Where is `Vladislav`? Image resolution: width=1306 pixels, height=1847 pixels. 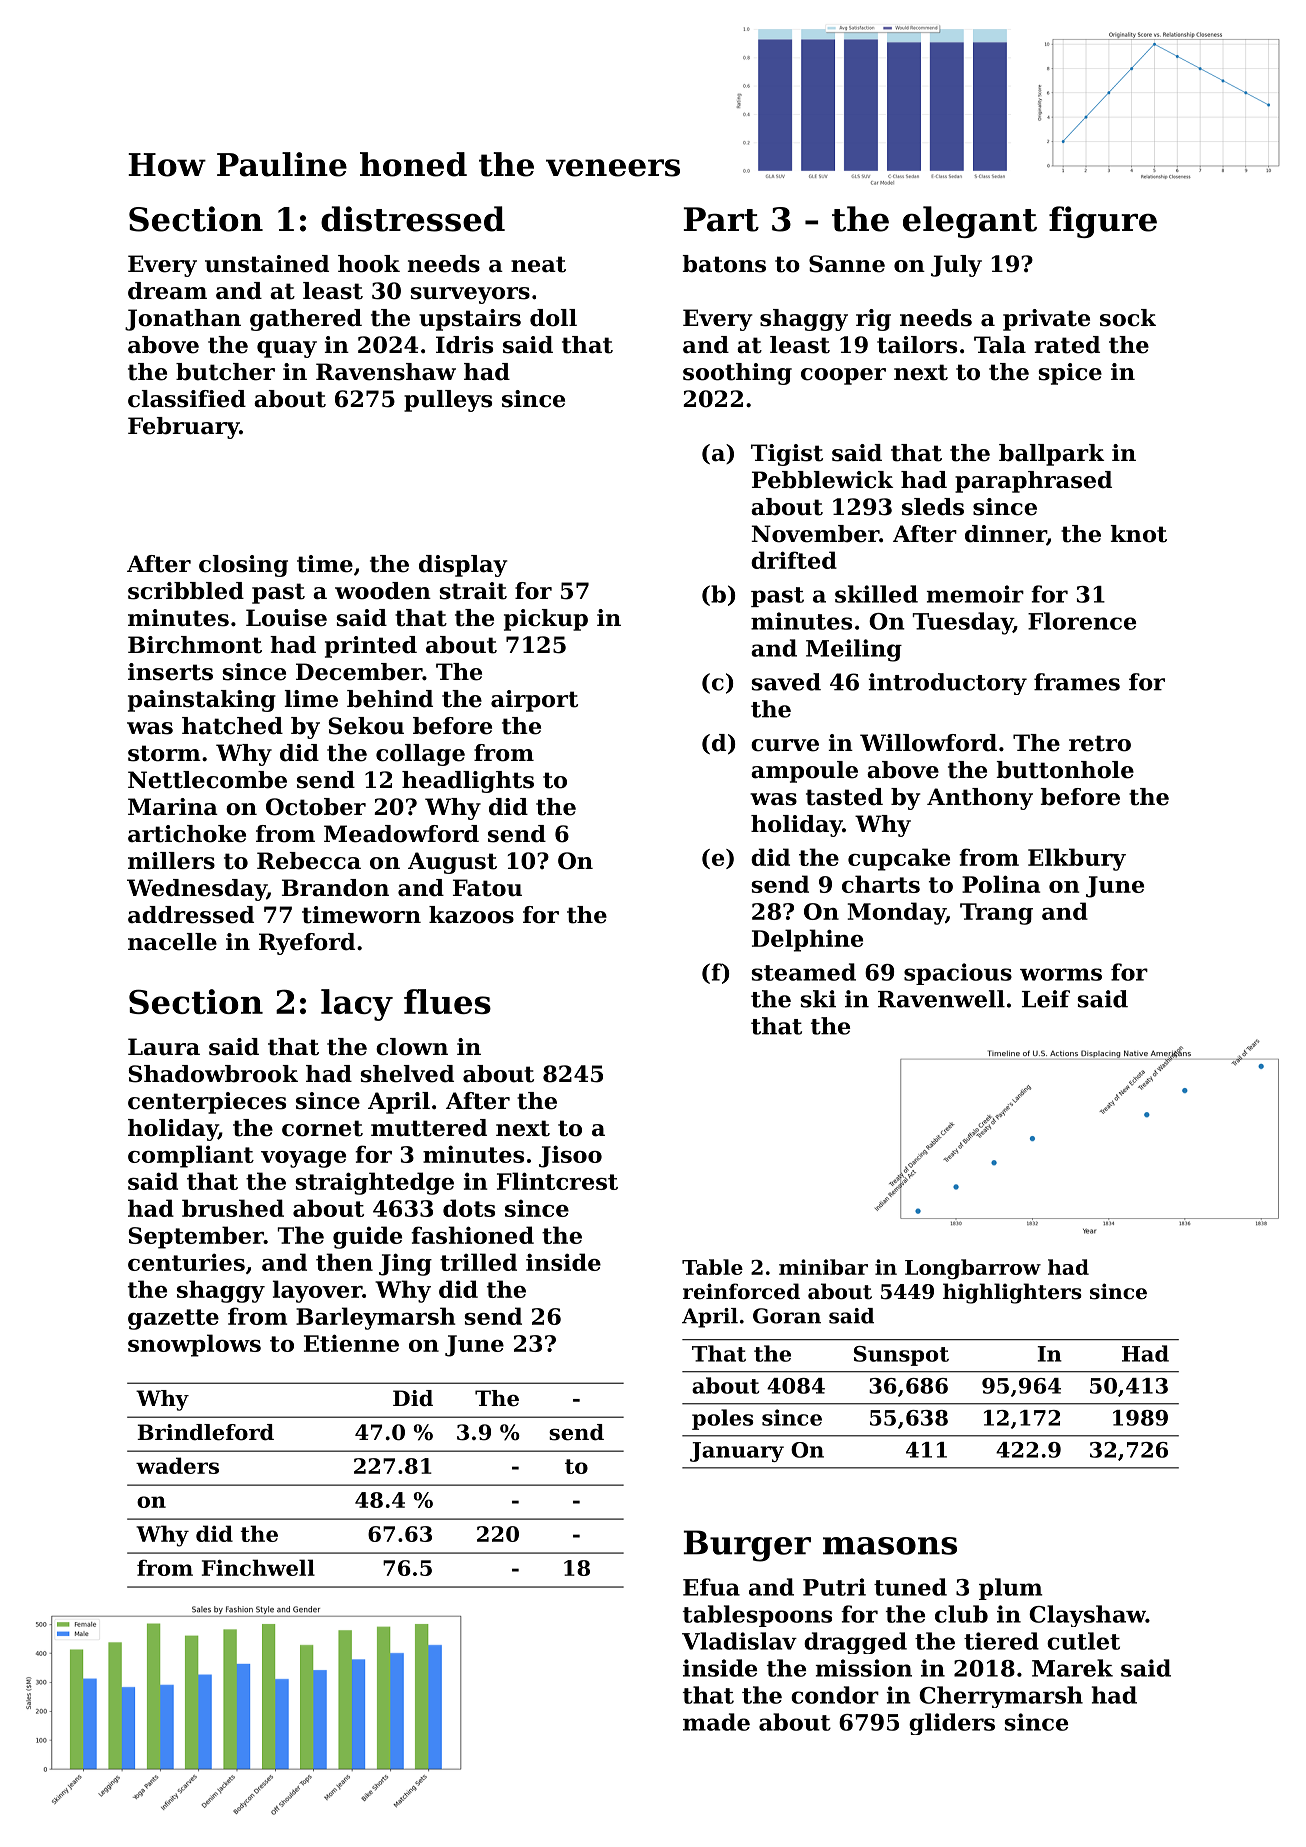
Vladislav is located at coordinates (739, 1641).
